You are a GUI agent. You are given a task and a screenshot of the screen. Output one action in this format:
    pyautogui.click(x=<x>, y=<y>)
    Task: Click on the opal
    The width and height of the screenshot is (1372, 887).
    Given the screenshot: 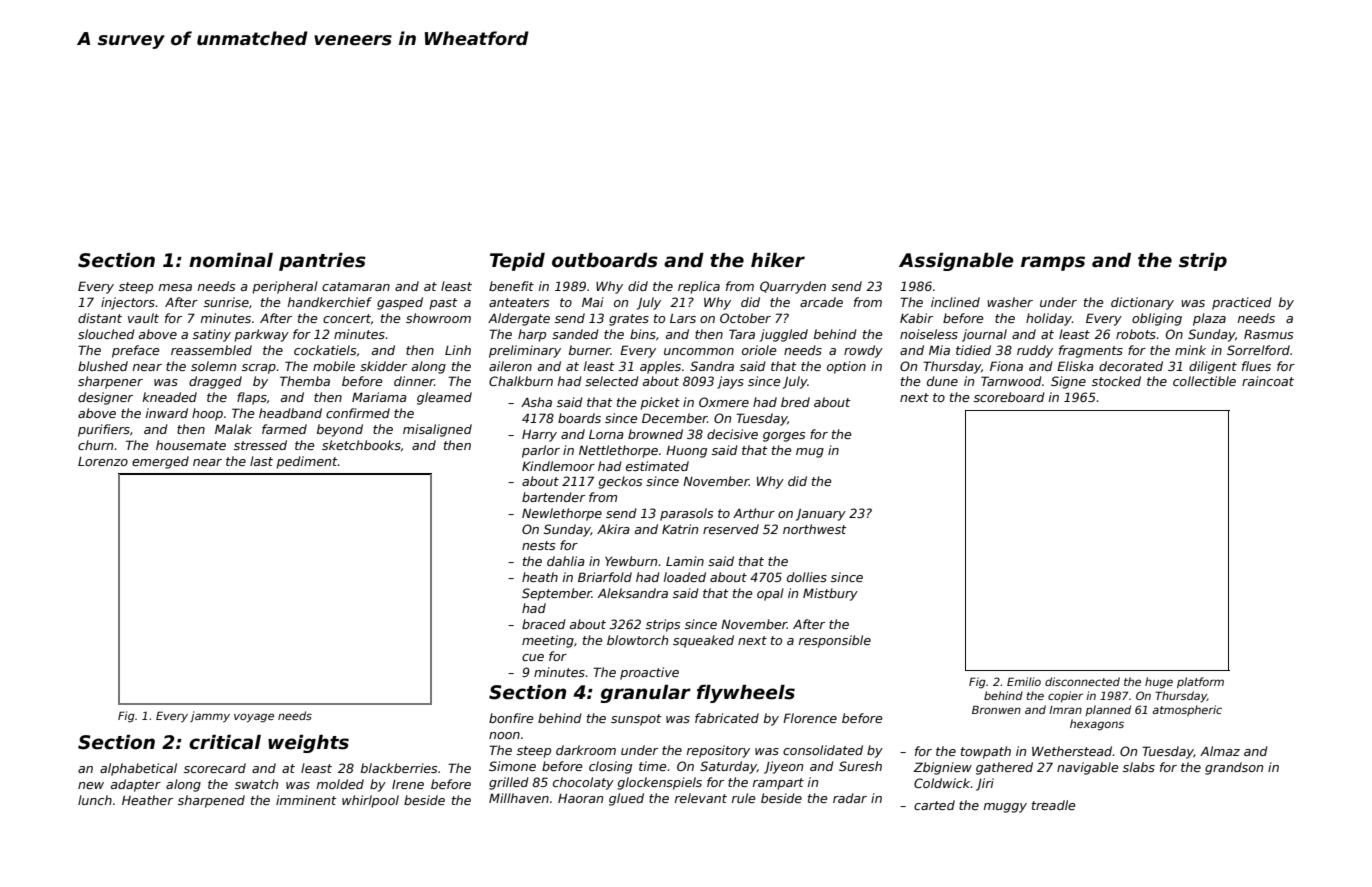 What is the action you would take?
    pyautogui.click(x=770, y=594)
